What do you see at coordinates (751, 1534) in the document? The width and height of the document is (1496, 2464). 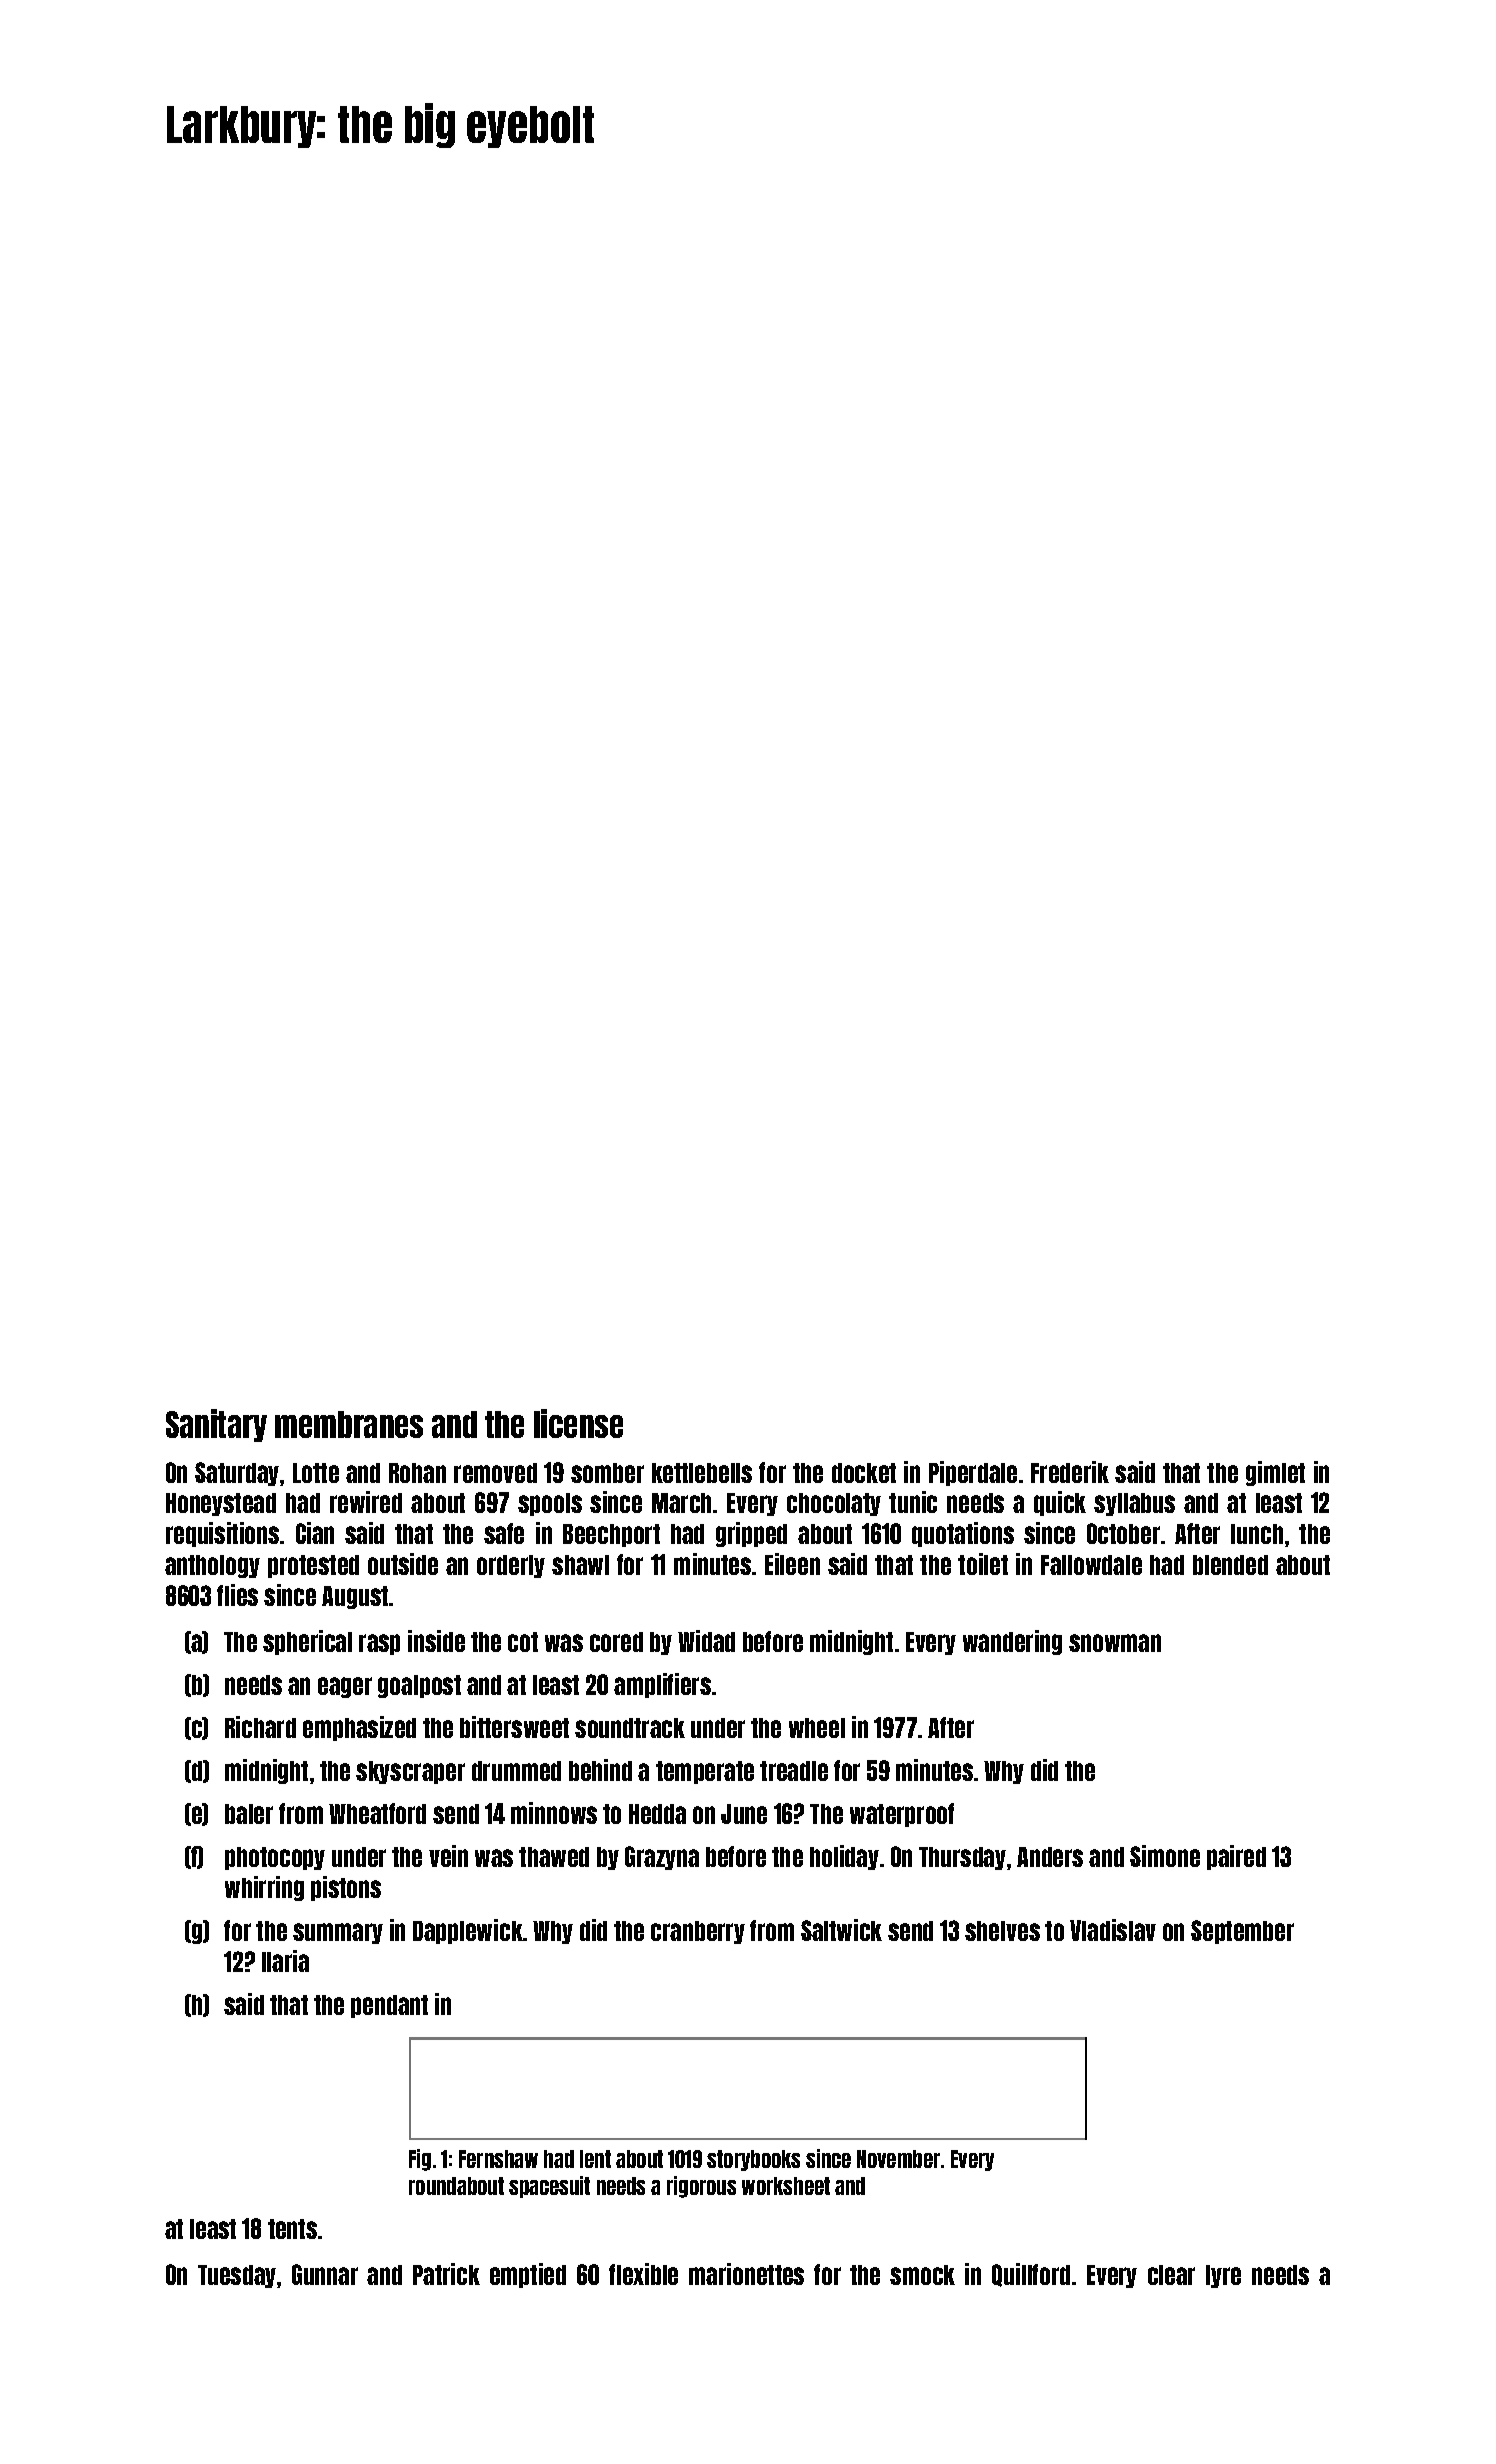 I see `gripped` at bounding box center [751, 1534].
